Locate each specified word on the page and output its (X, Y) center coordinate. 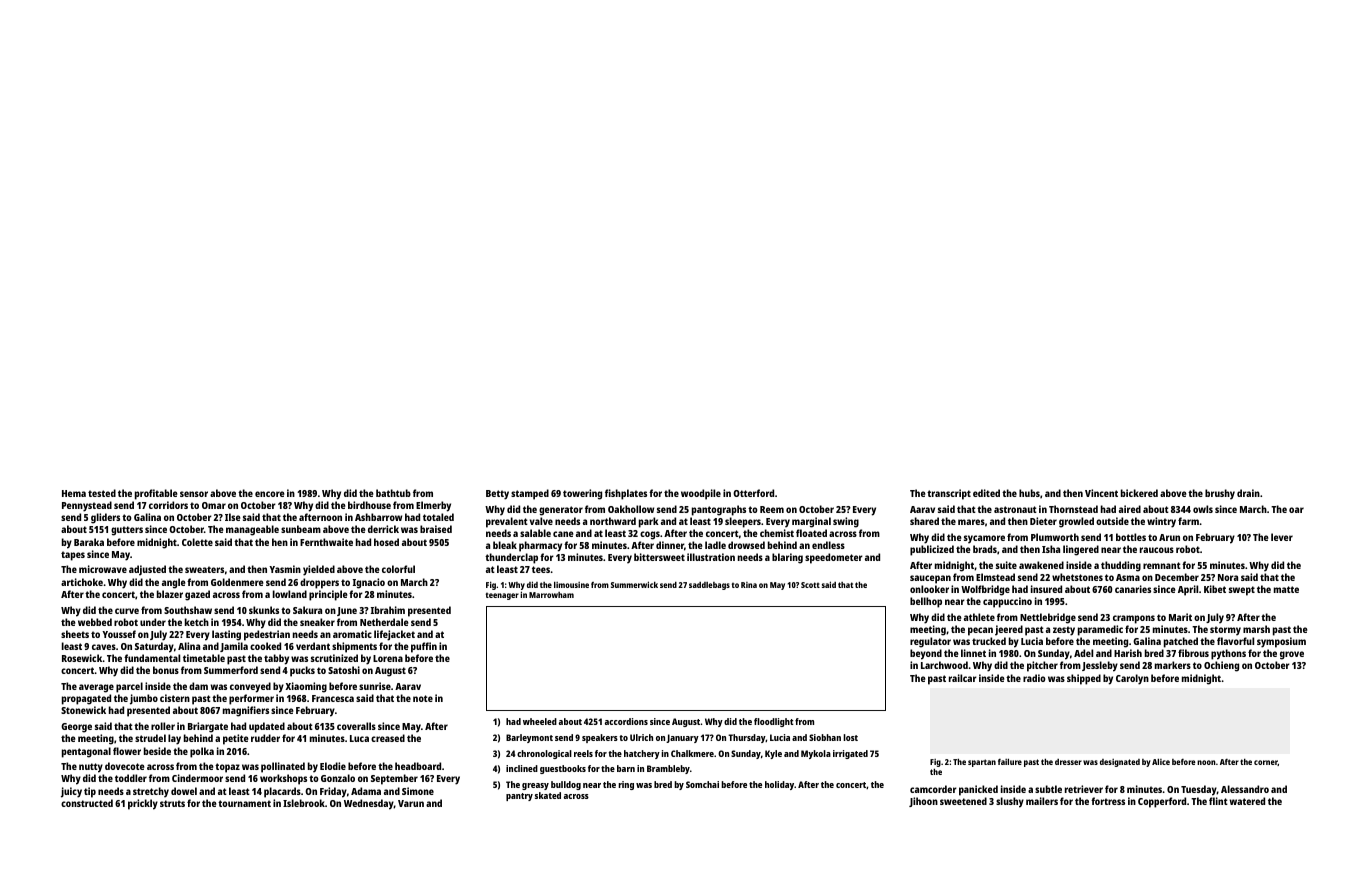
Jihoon (923, 802)
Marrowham (551, 595)
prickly (143, 804)
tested (102, 493)
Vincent (1101, 493)
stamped (530, 494)
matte (1286, 589)
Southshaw (188, 610)
